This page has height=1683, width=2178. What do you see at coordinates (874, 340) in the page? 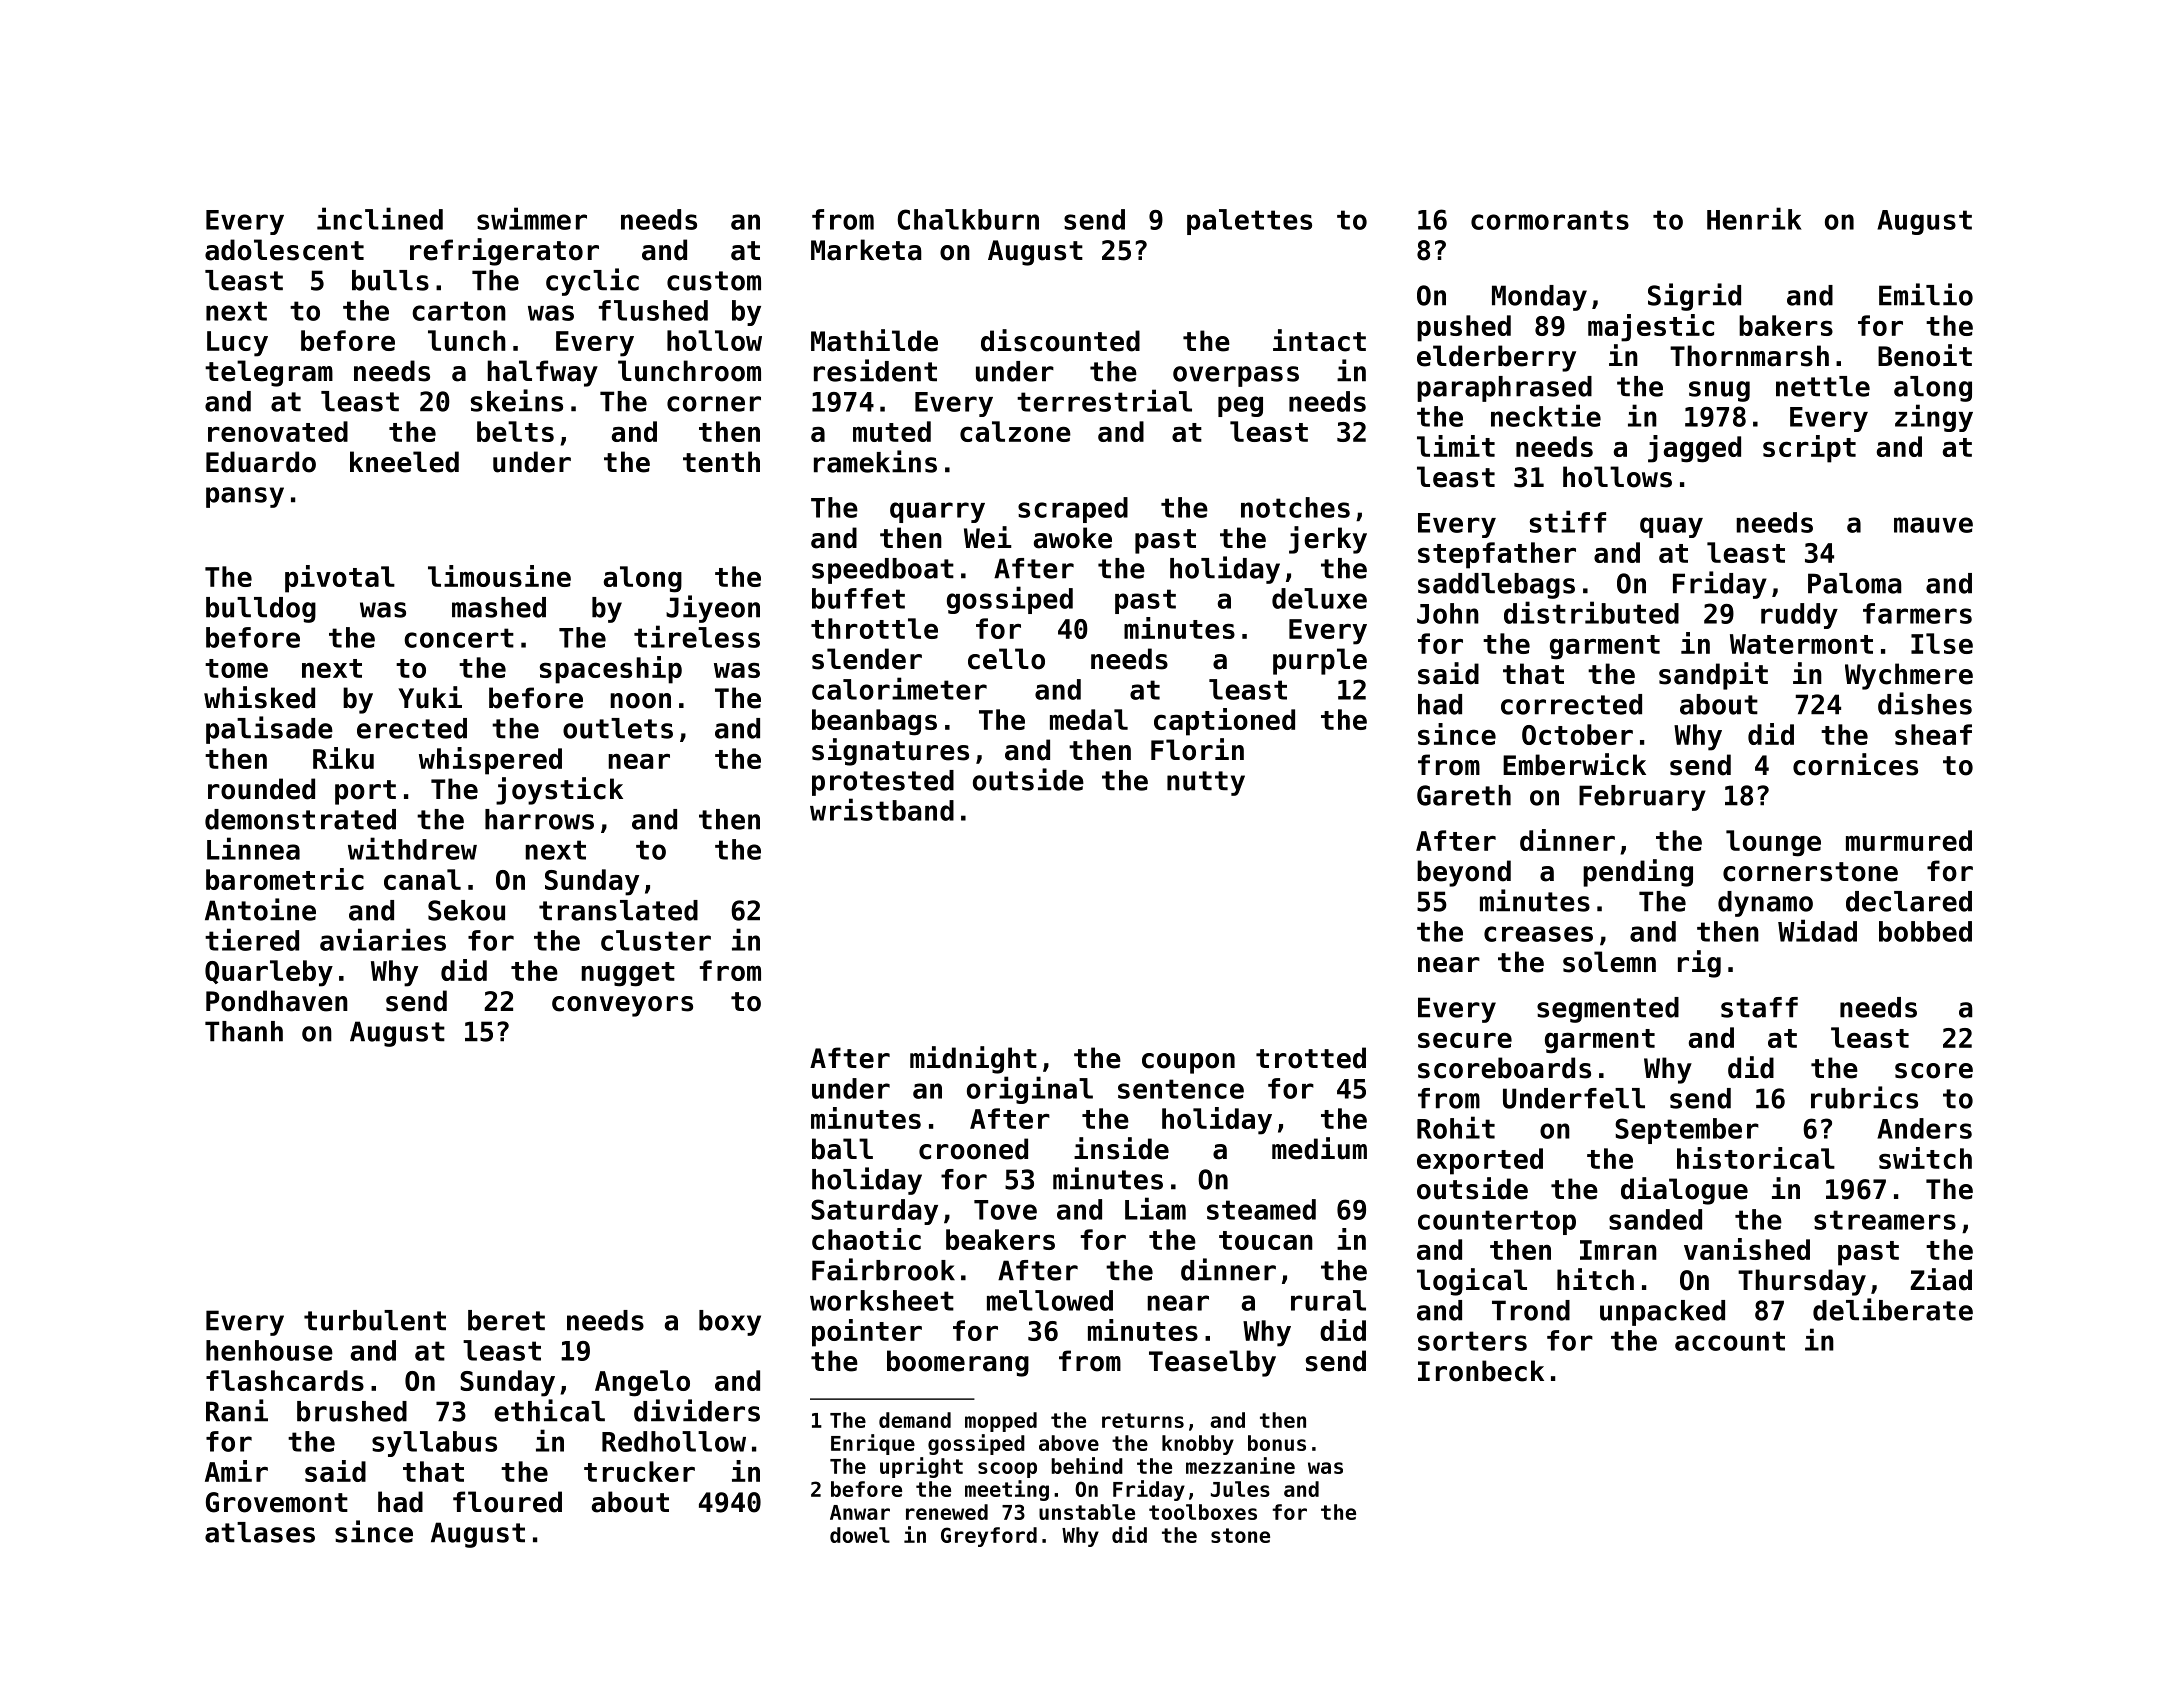
I see `Mathilde` at bounding box center [874, 340].
